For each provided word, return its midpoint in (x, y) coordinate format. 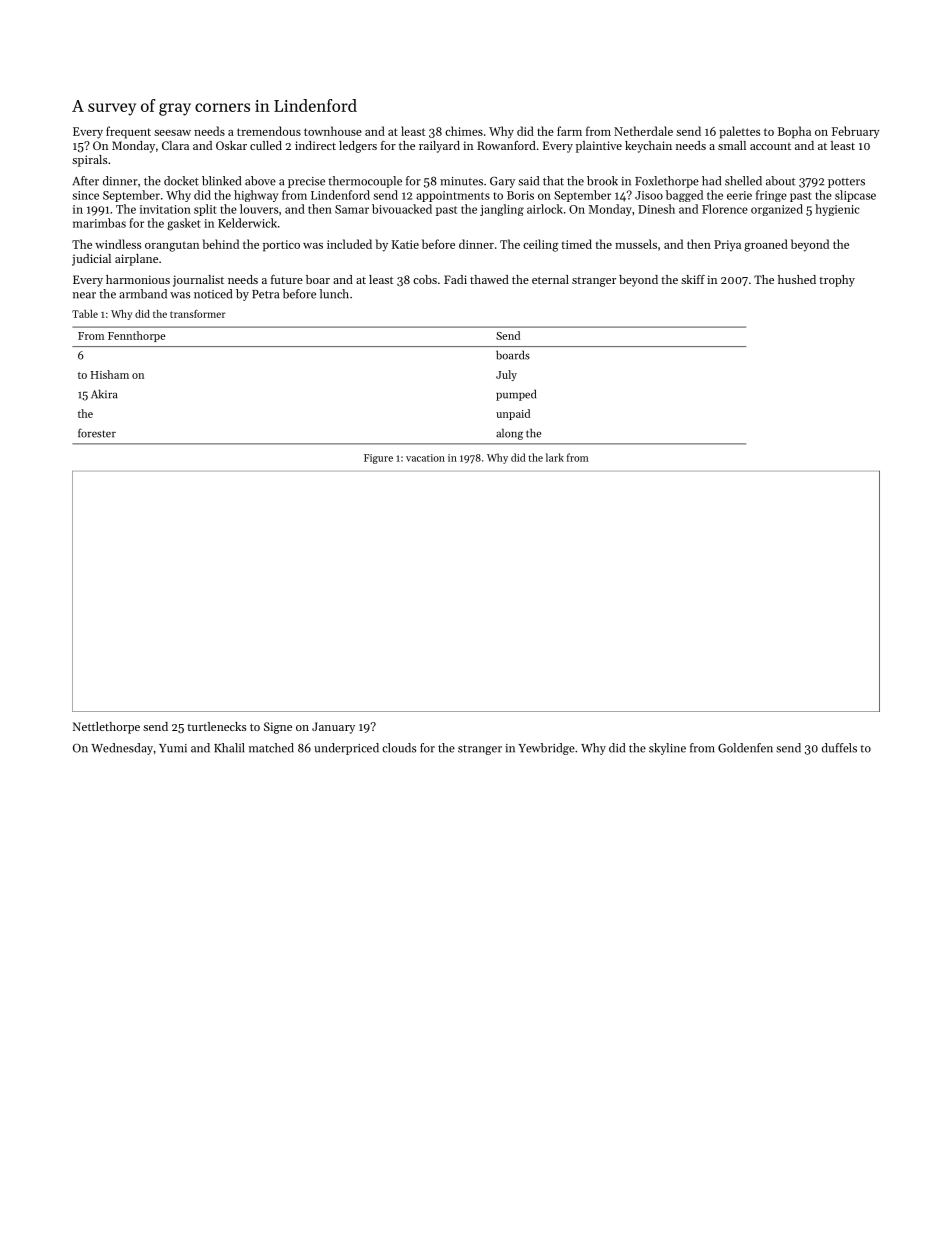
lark (555, 457)
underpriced (346, 749)
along (509, 434)
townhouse (333, 131)
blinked (221, 181)
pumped (516, 395)
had (711, 181)
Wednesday (122, 749)
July (506, 375)
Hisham (110, 374)
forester (97, 433)
